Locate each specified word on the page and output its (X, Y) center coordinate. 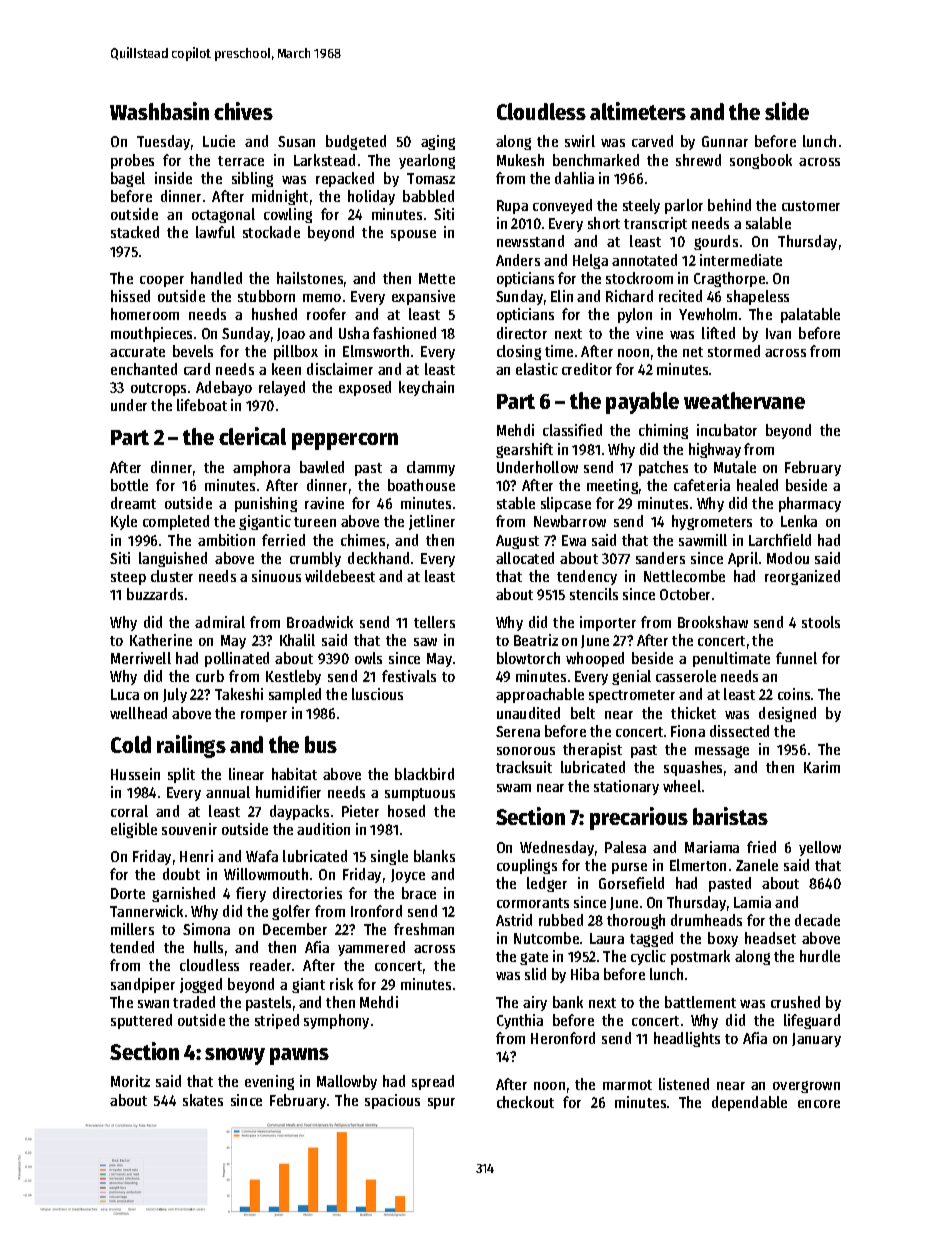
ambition (226, 540)
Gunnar (725, 141)
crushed (795, 1002)
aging (438, 142)
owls (368, 658)
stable (516, 503)
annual (228, 792)
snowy (235, 1056)
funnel (796, 658)
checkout (525, 1102)
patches (663, 468)
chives (243, 111)
